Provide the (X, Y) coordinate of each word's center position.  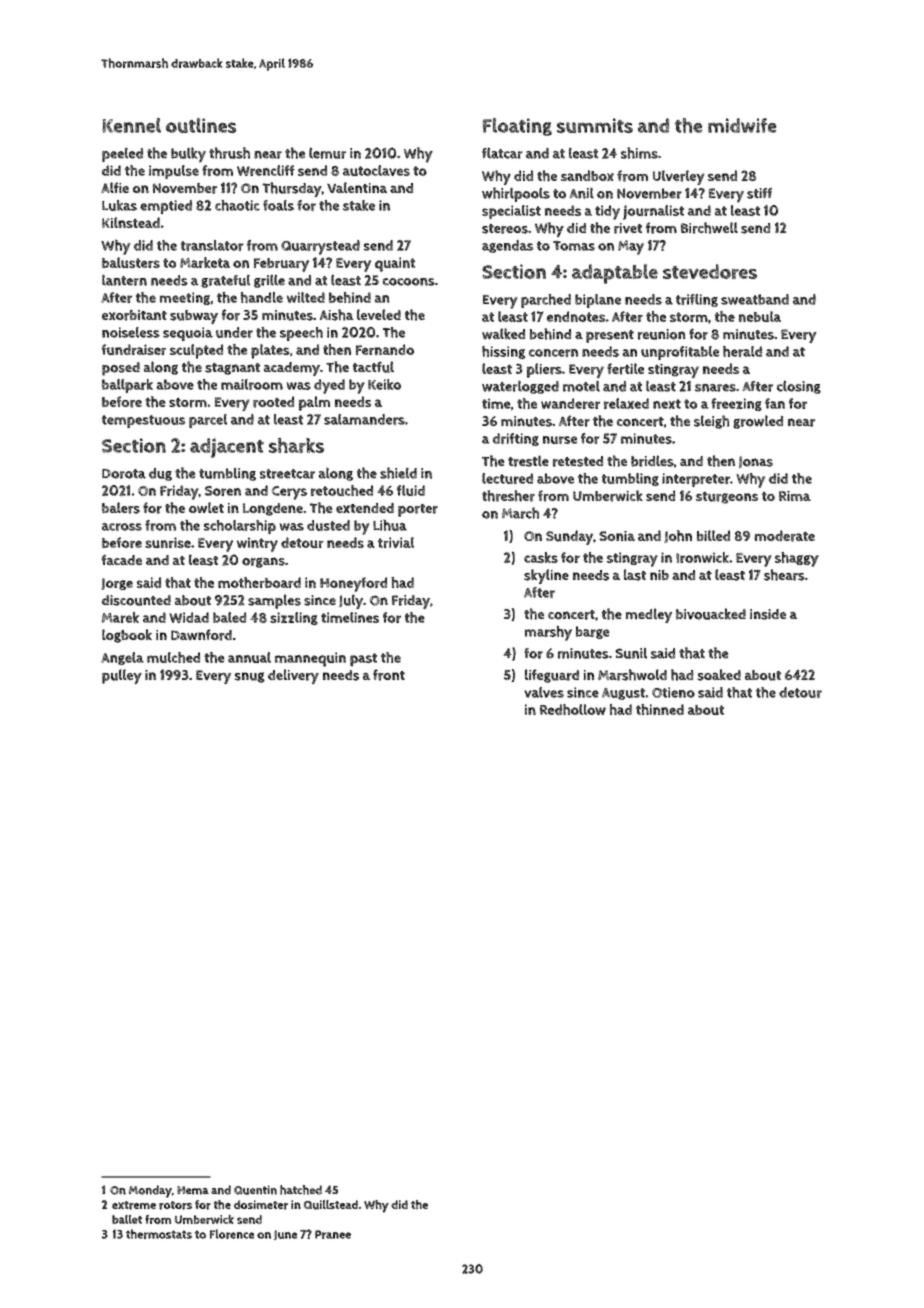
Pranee (333, 1234)
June (285, 1235)
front (389, 675)
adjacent (227, 448)
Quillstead (331, 1205)
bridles (652, 461)
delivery (293, 676)
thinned (660, 709)
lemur (327, 153)
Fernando (385, 349)
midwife (742, 125)
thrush (229, 153)
